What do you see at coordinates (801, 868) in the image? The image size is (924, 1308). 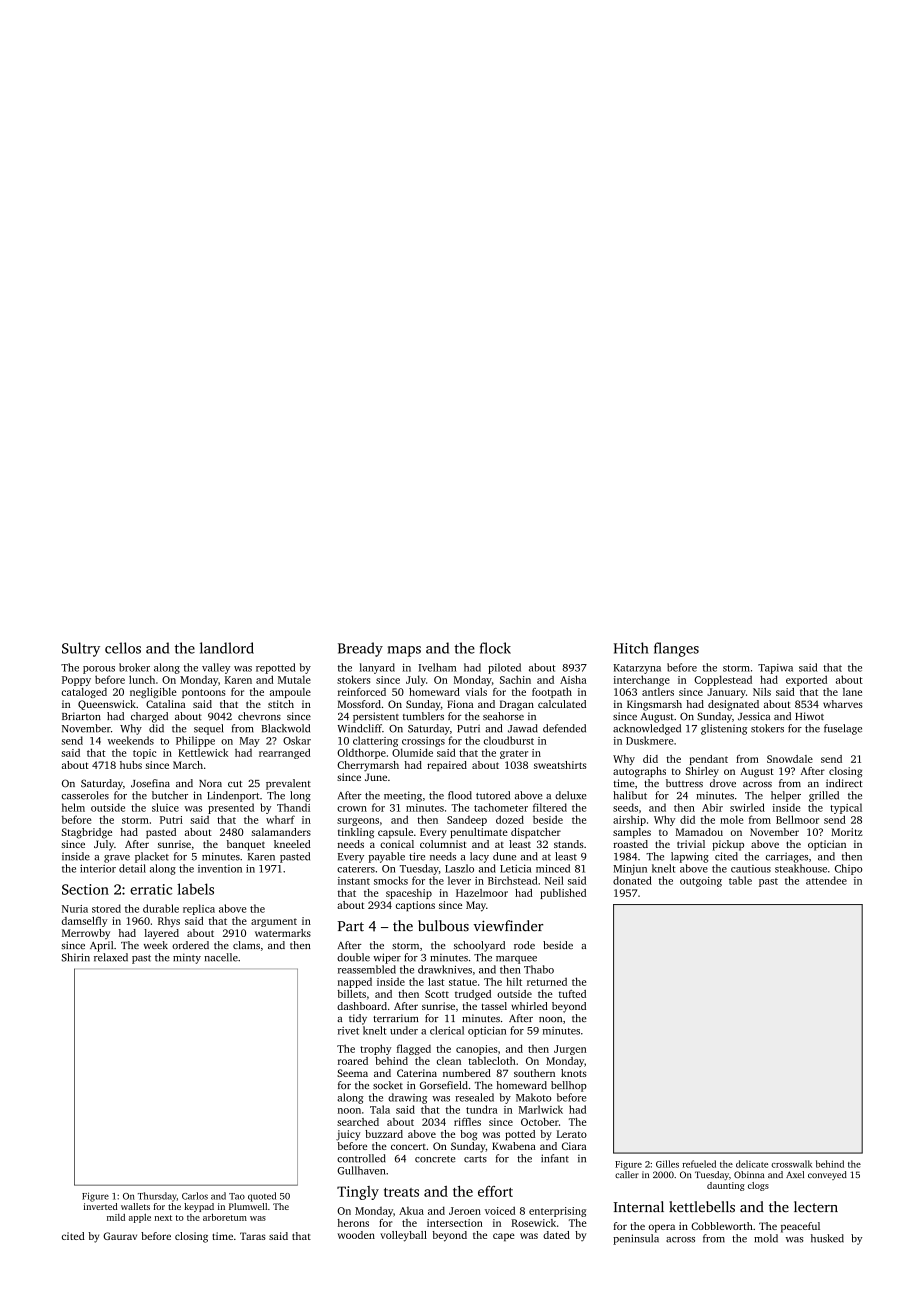 I see `steakhouse` at bounding box center [801, 868].
